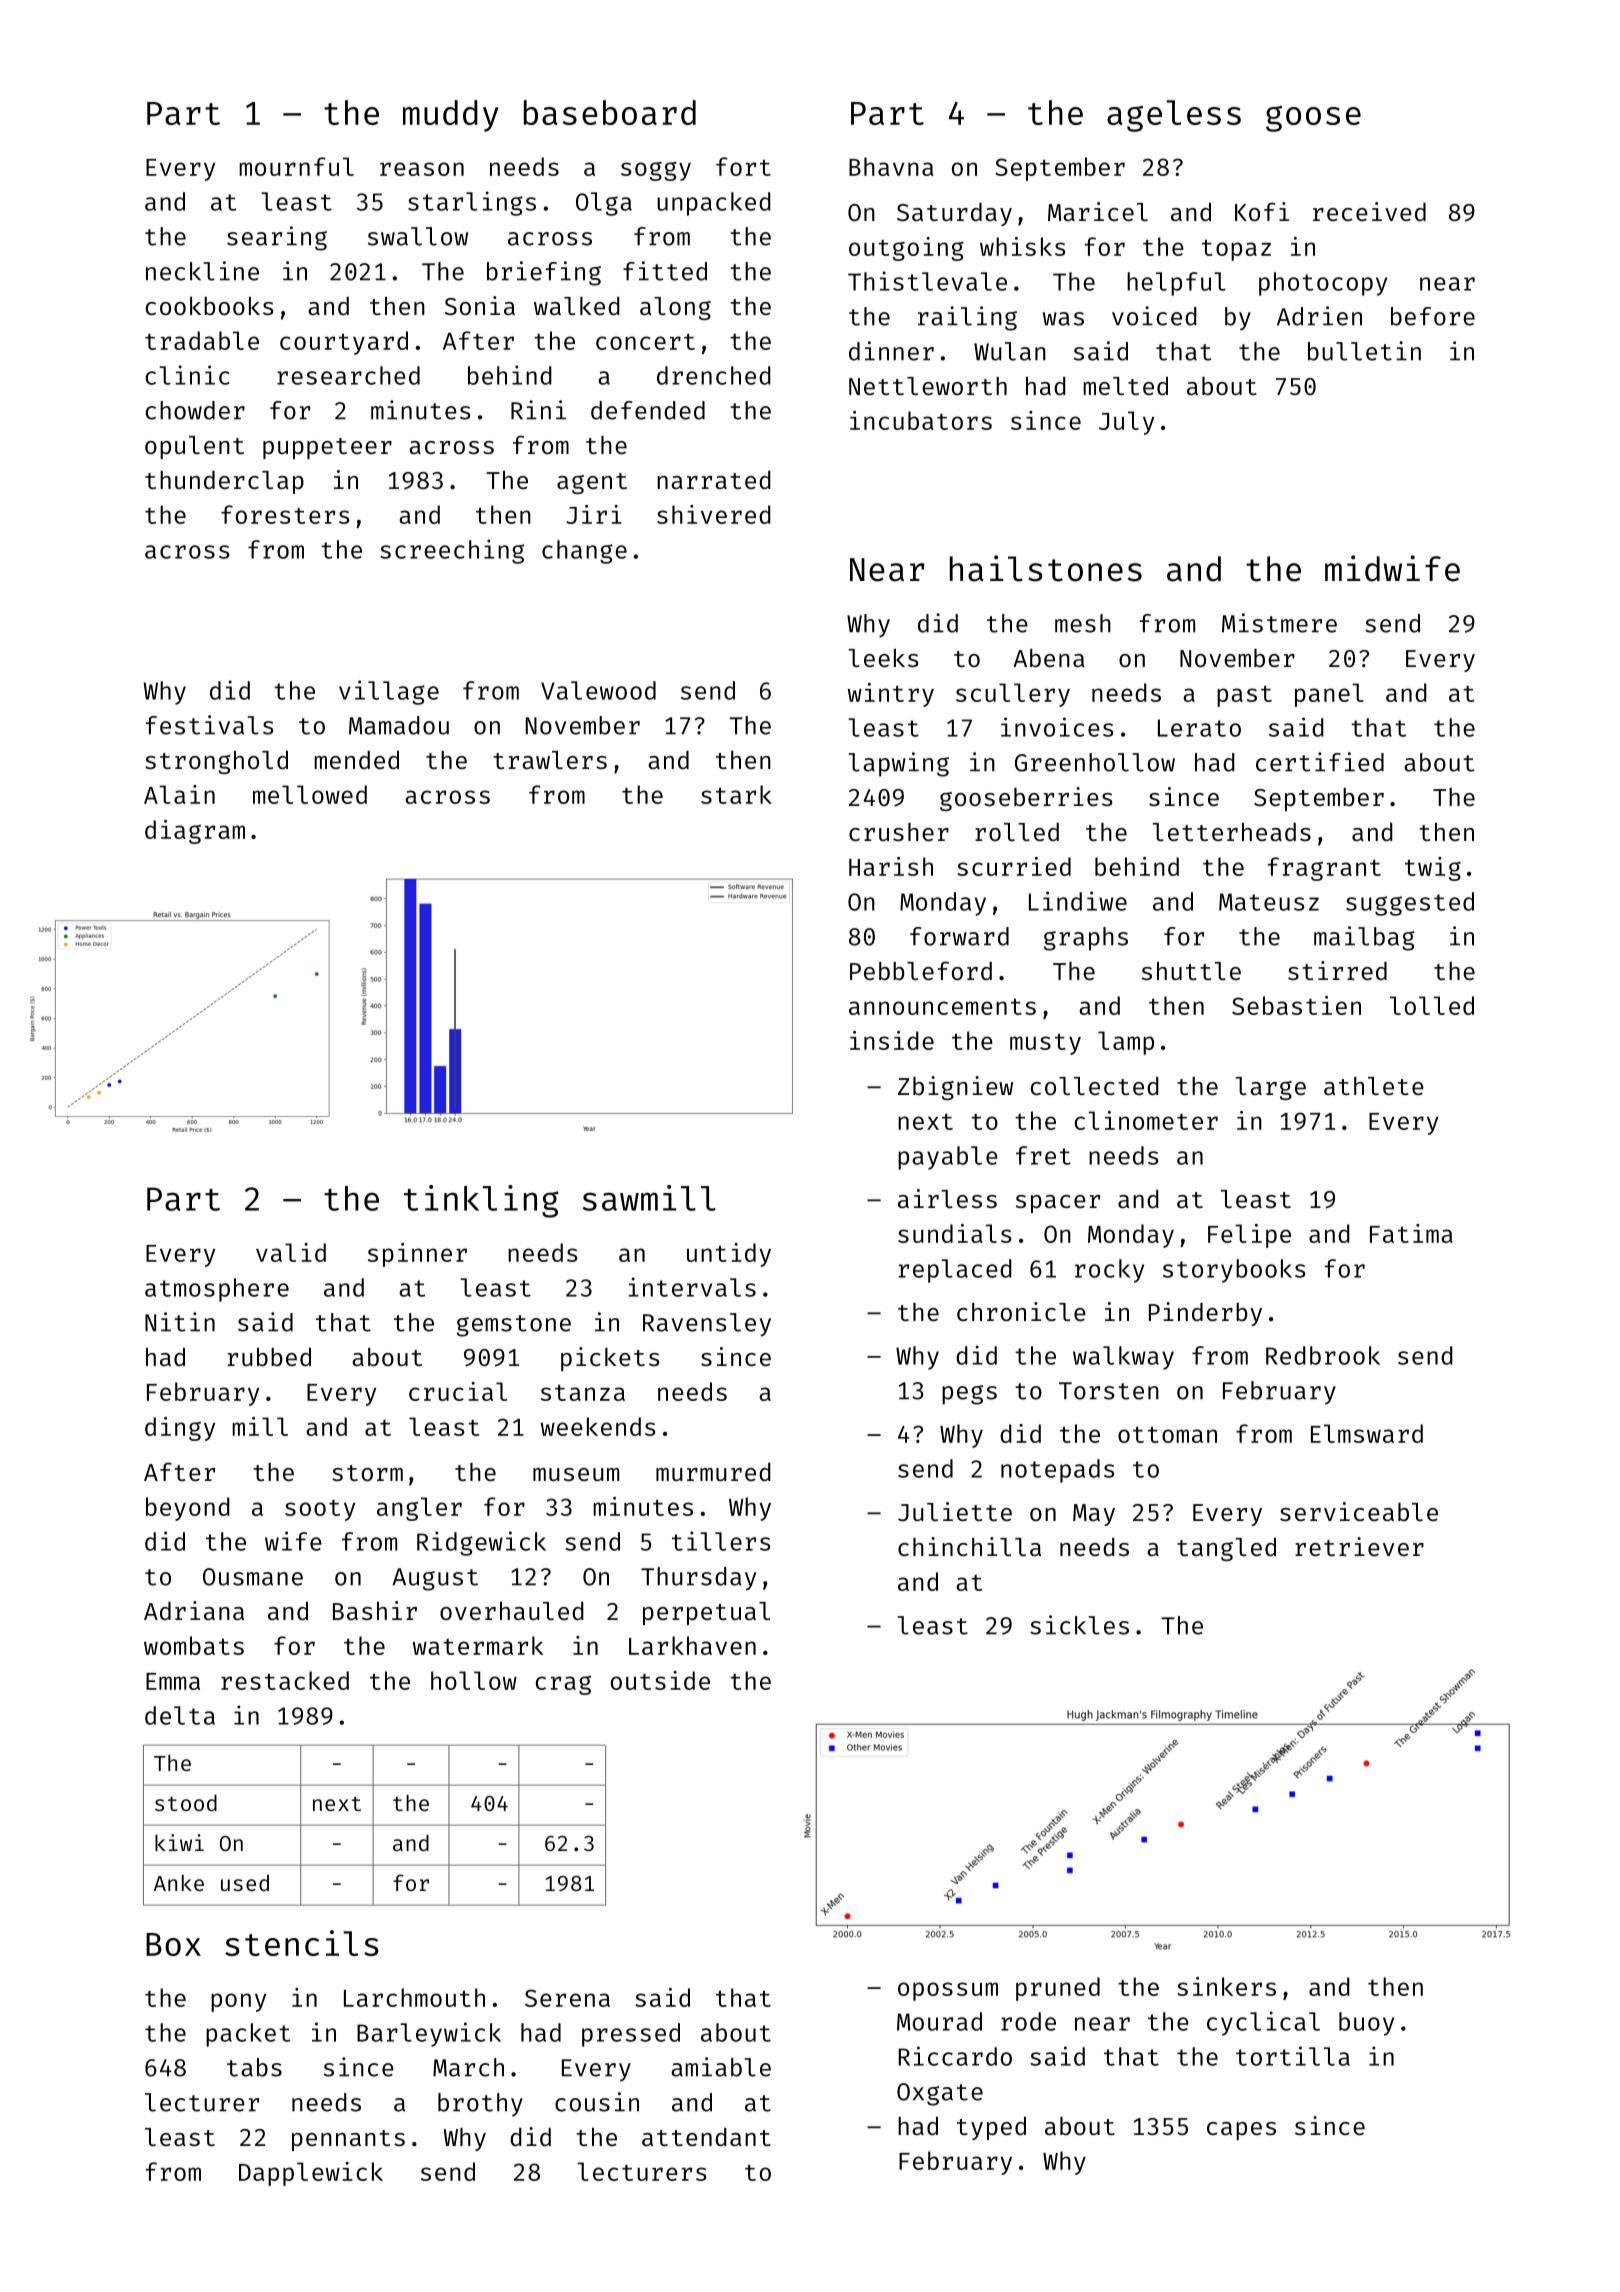 The image size is (1620, 2292). I want to click on atmosphere, so click(217, 1290).
